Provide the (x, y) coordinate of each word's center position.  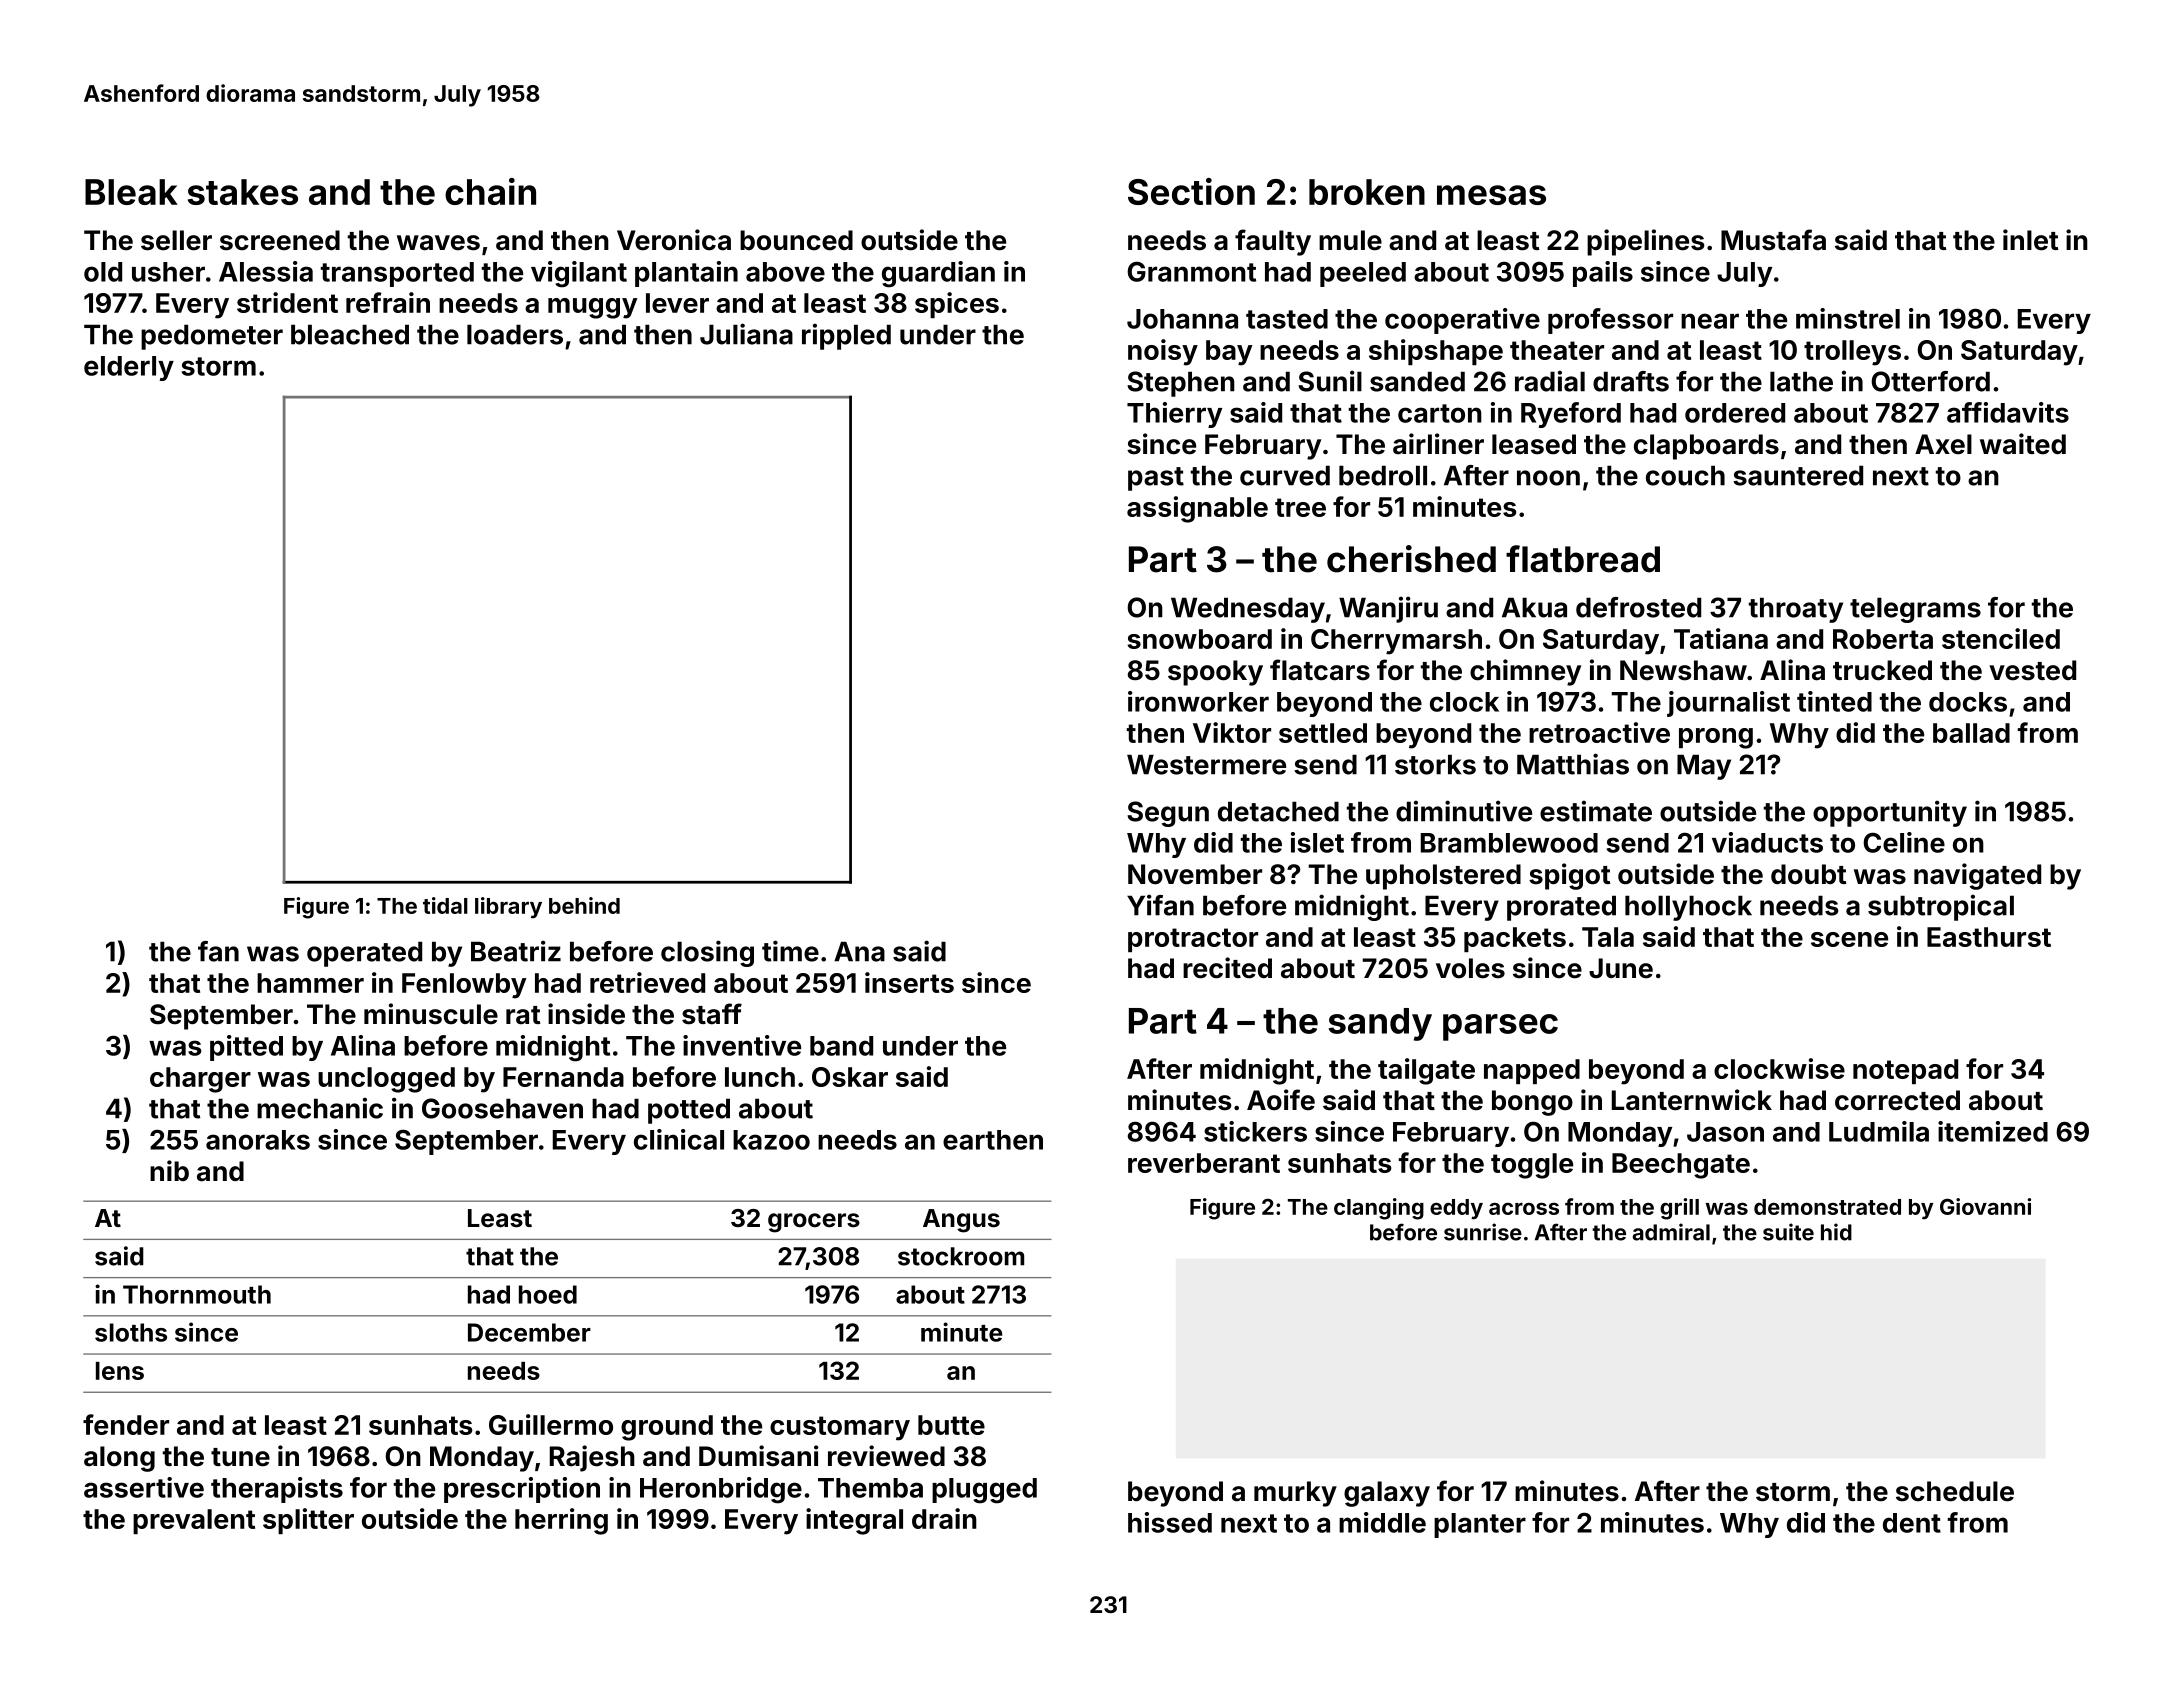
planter (1480, 1525)
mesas (1491, 195)
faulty (1273, 242)
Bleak (131, 192)
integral (854, 1521)
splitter (308, 1521)
